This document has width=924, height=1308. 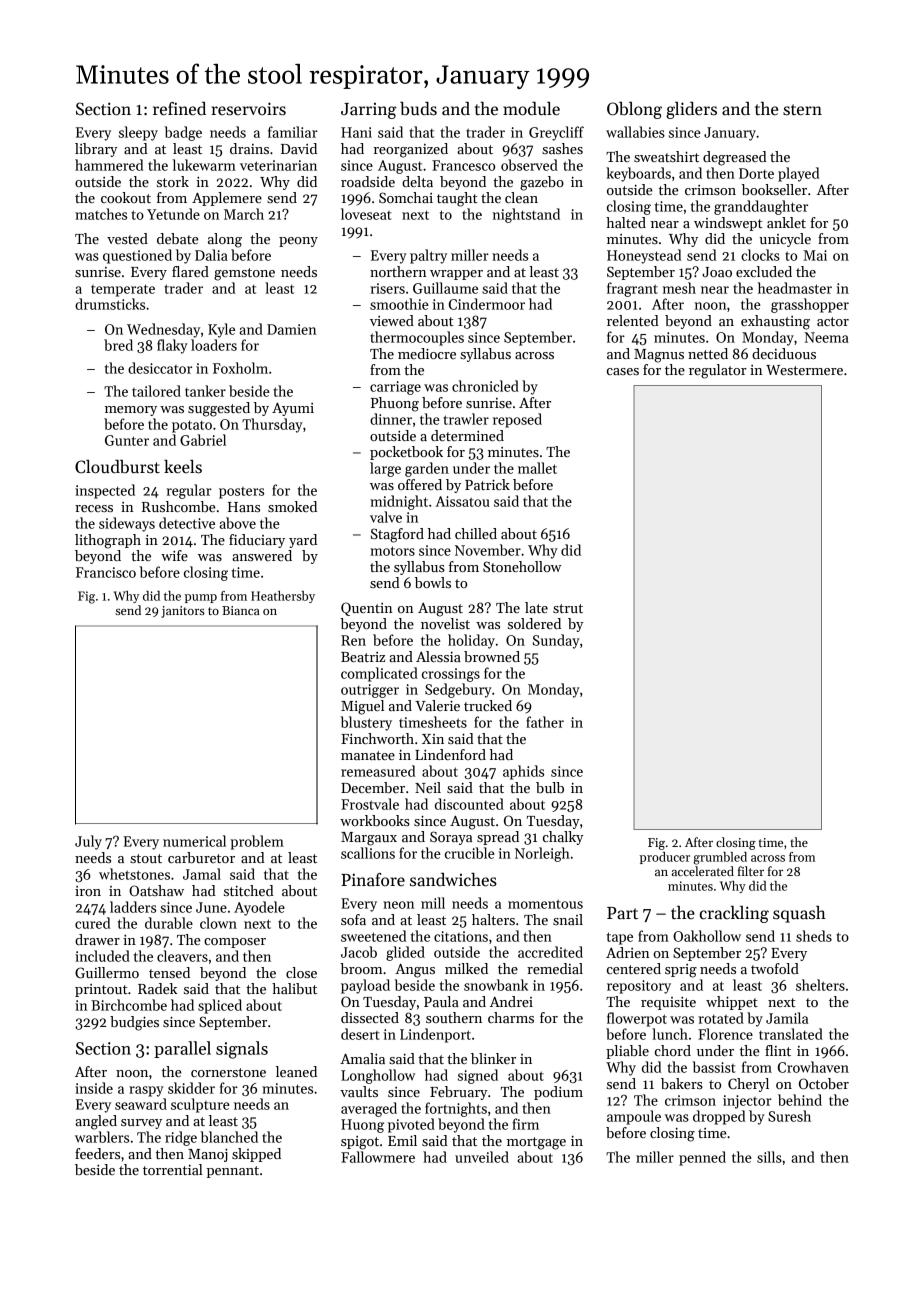 I want to click on mediocre, so click(x=427, y=353).
